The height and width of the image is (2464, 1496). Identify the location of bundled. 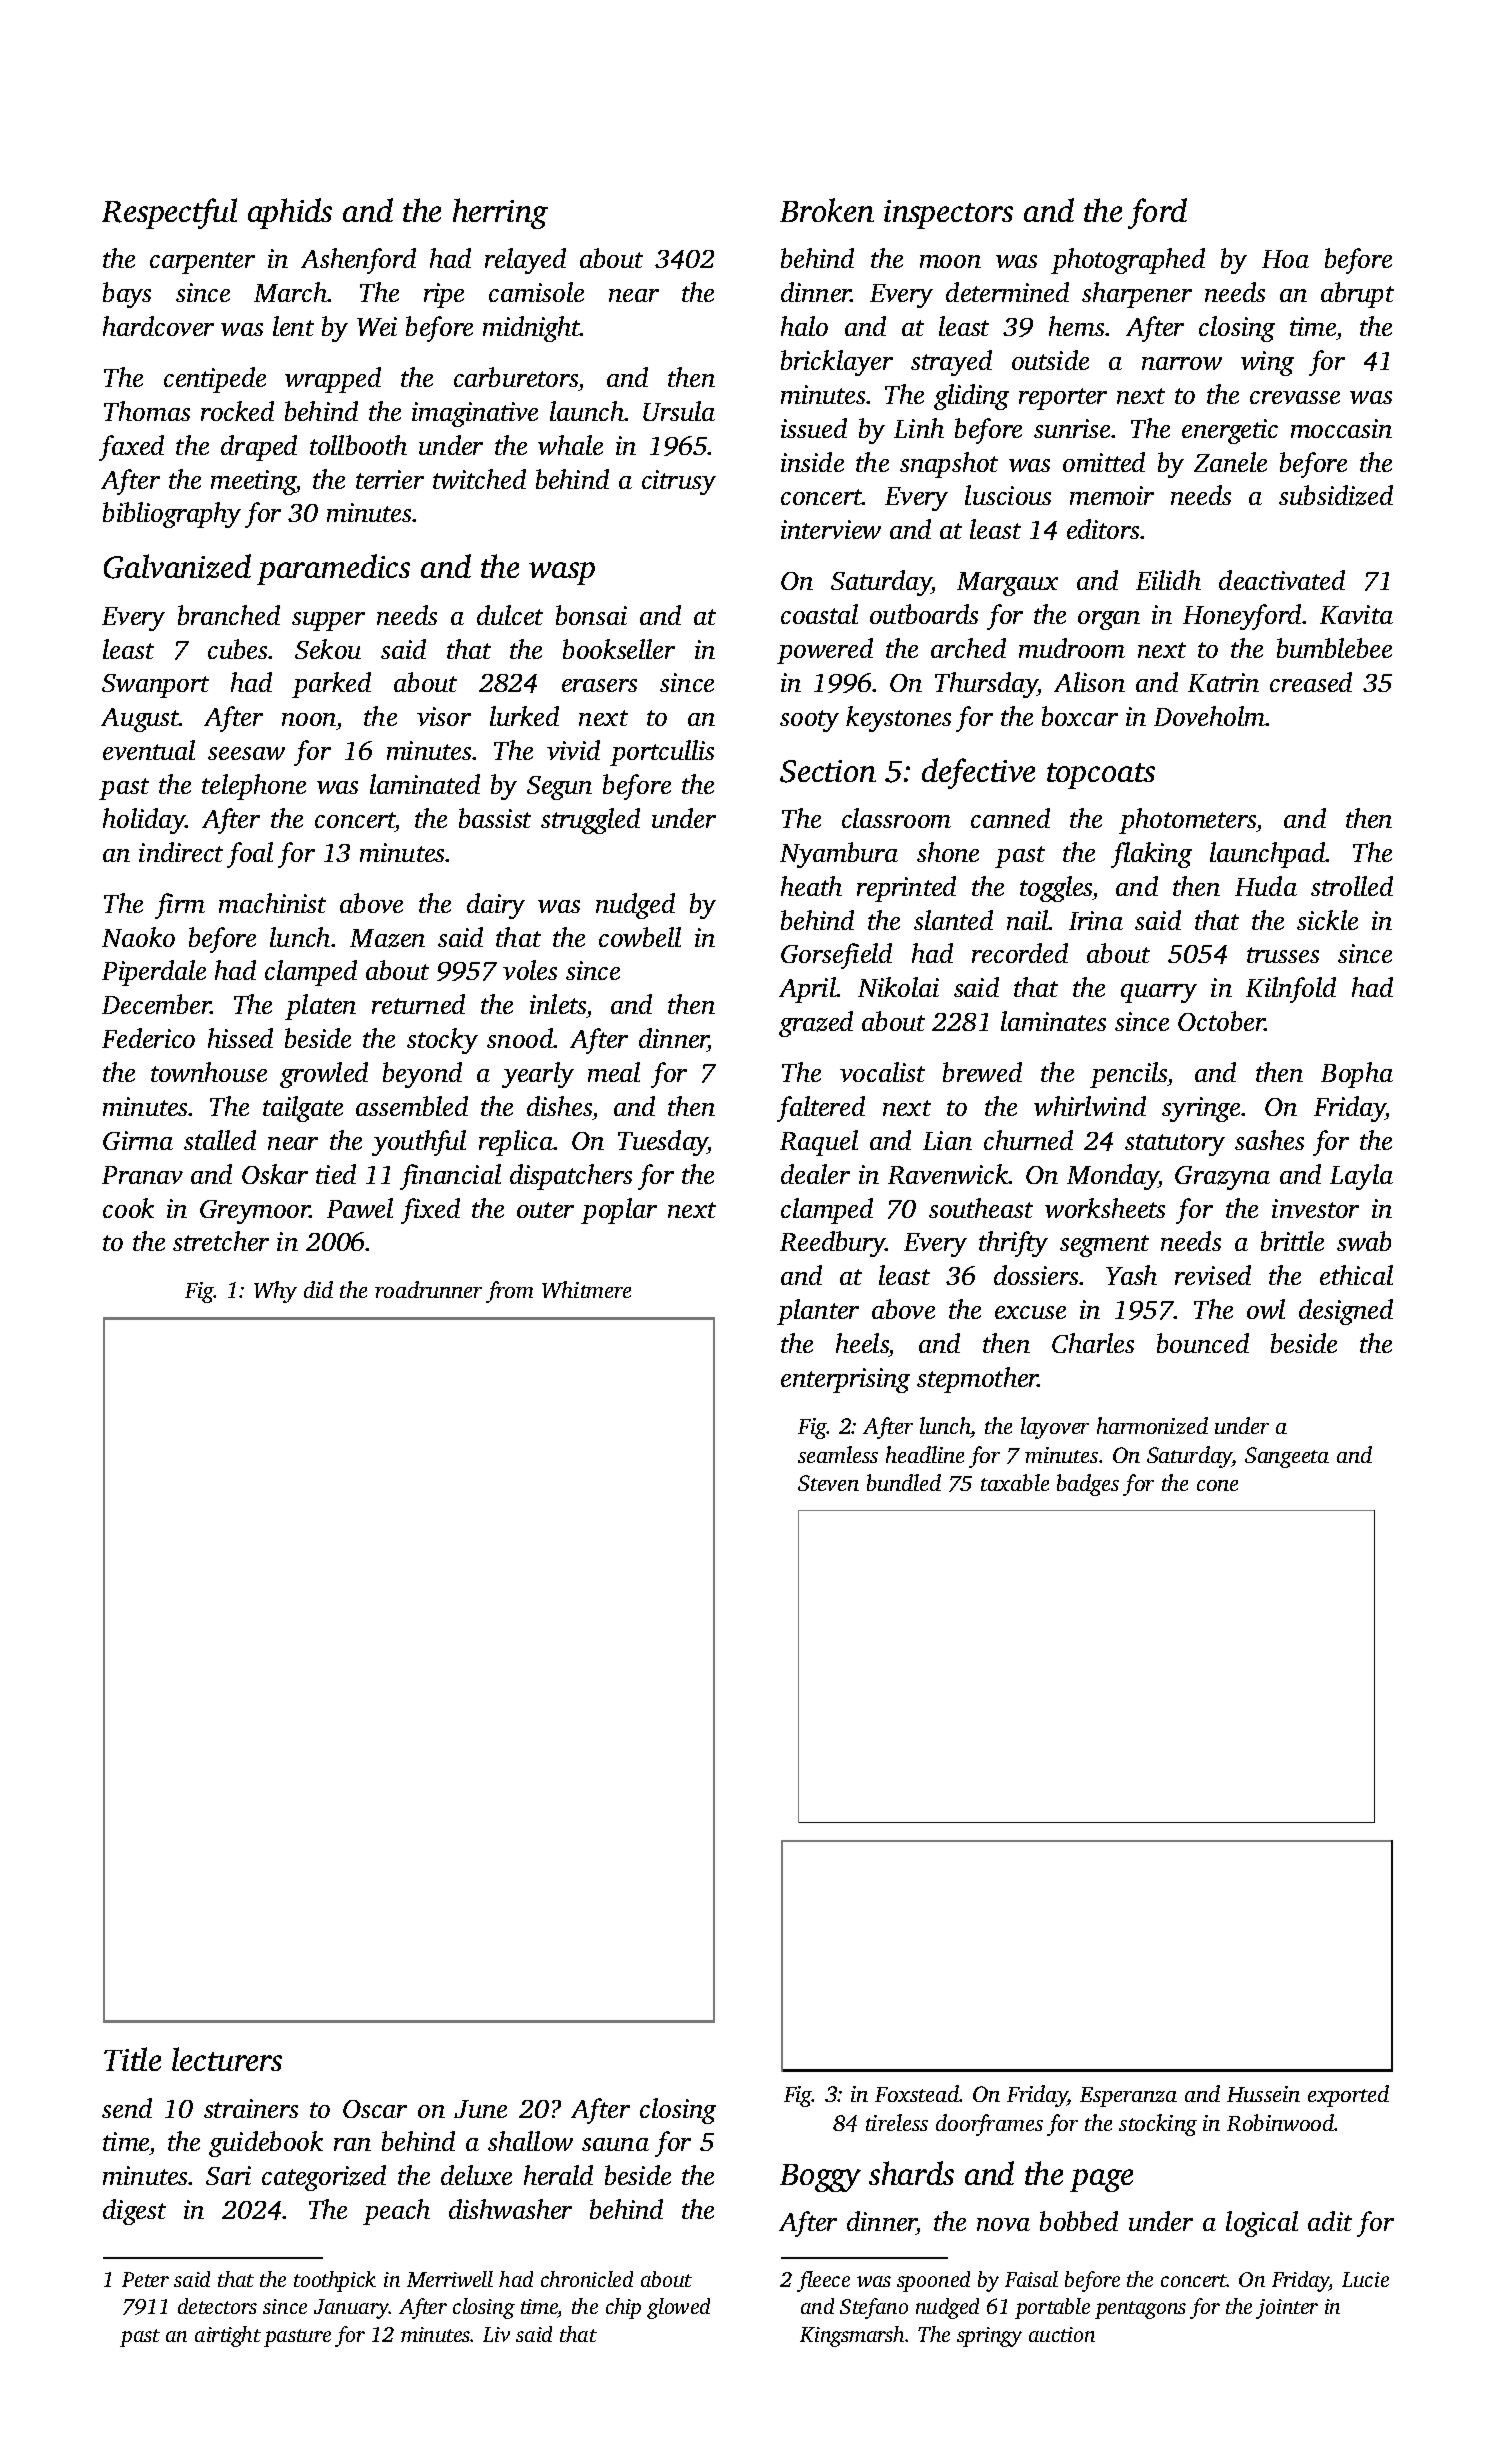
(904, 1482).
